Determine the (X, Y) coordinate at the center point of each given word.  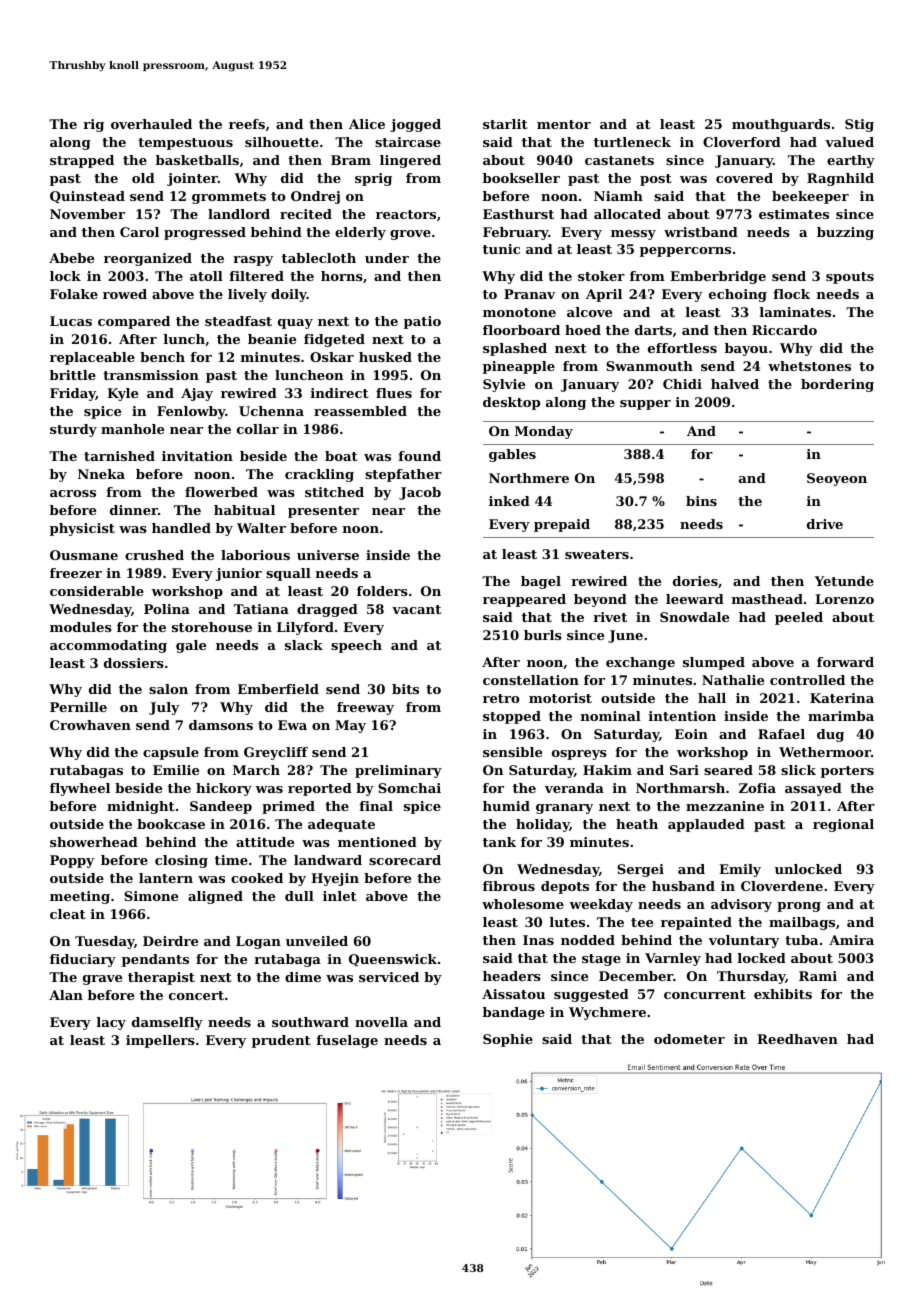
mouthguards (781, 125)
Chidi (682, 384)
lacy (111, 1023)
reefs (247, 124)
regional (843, 825)
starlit (505, 124)
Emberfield (278, 689)
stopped (512, 717)
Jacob (420, 493)
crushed (154, 555)
